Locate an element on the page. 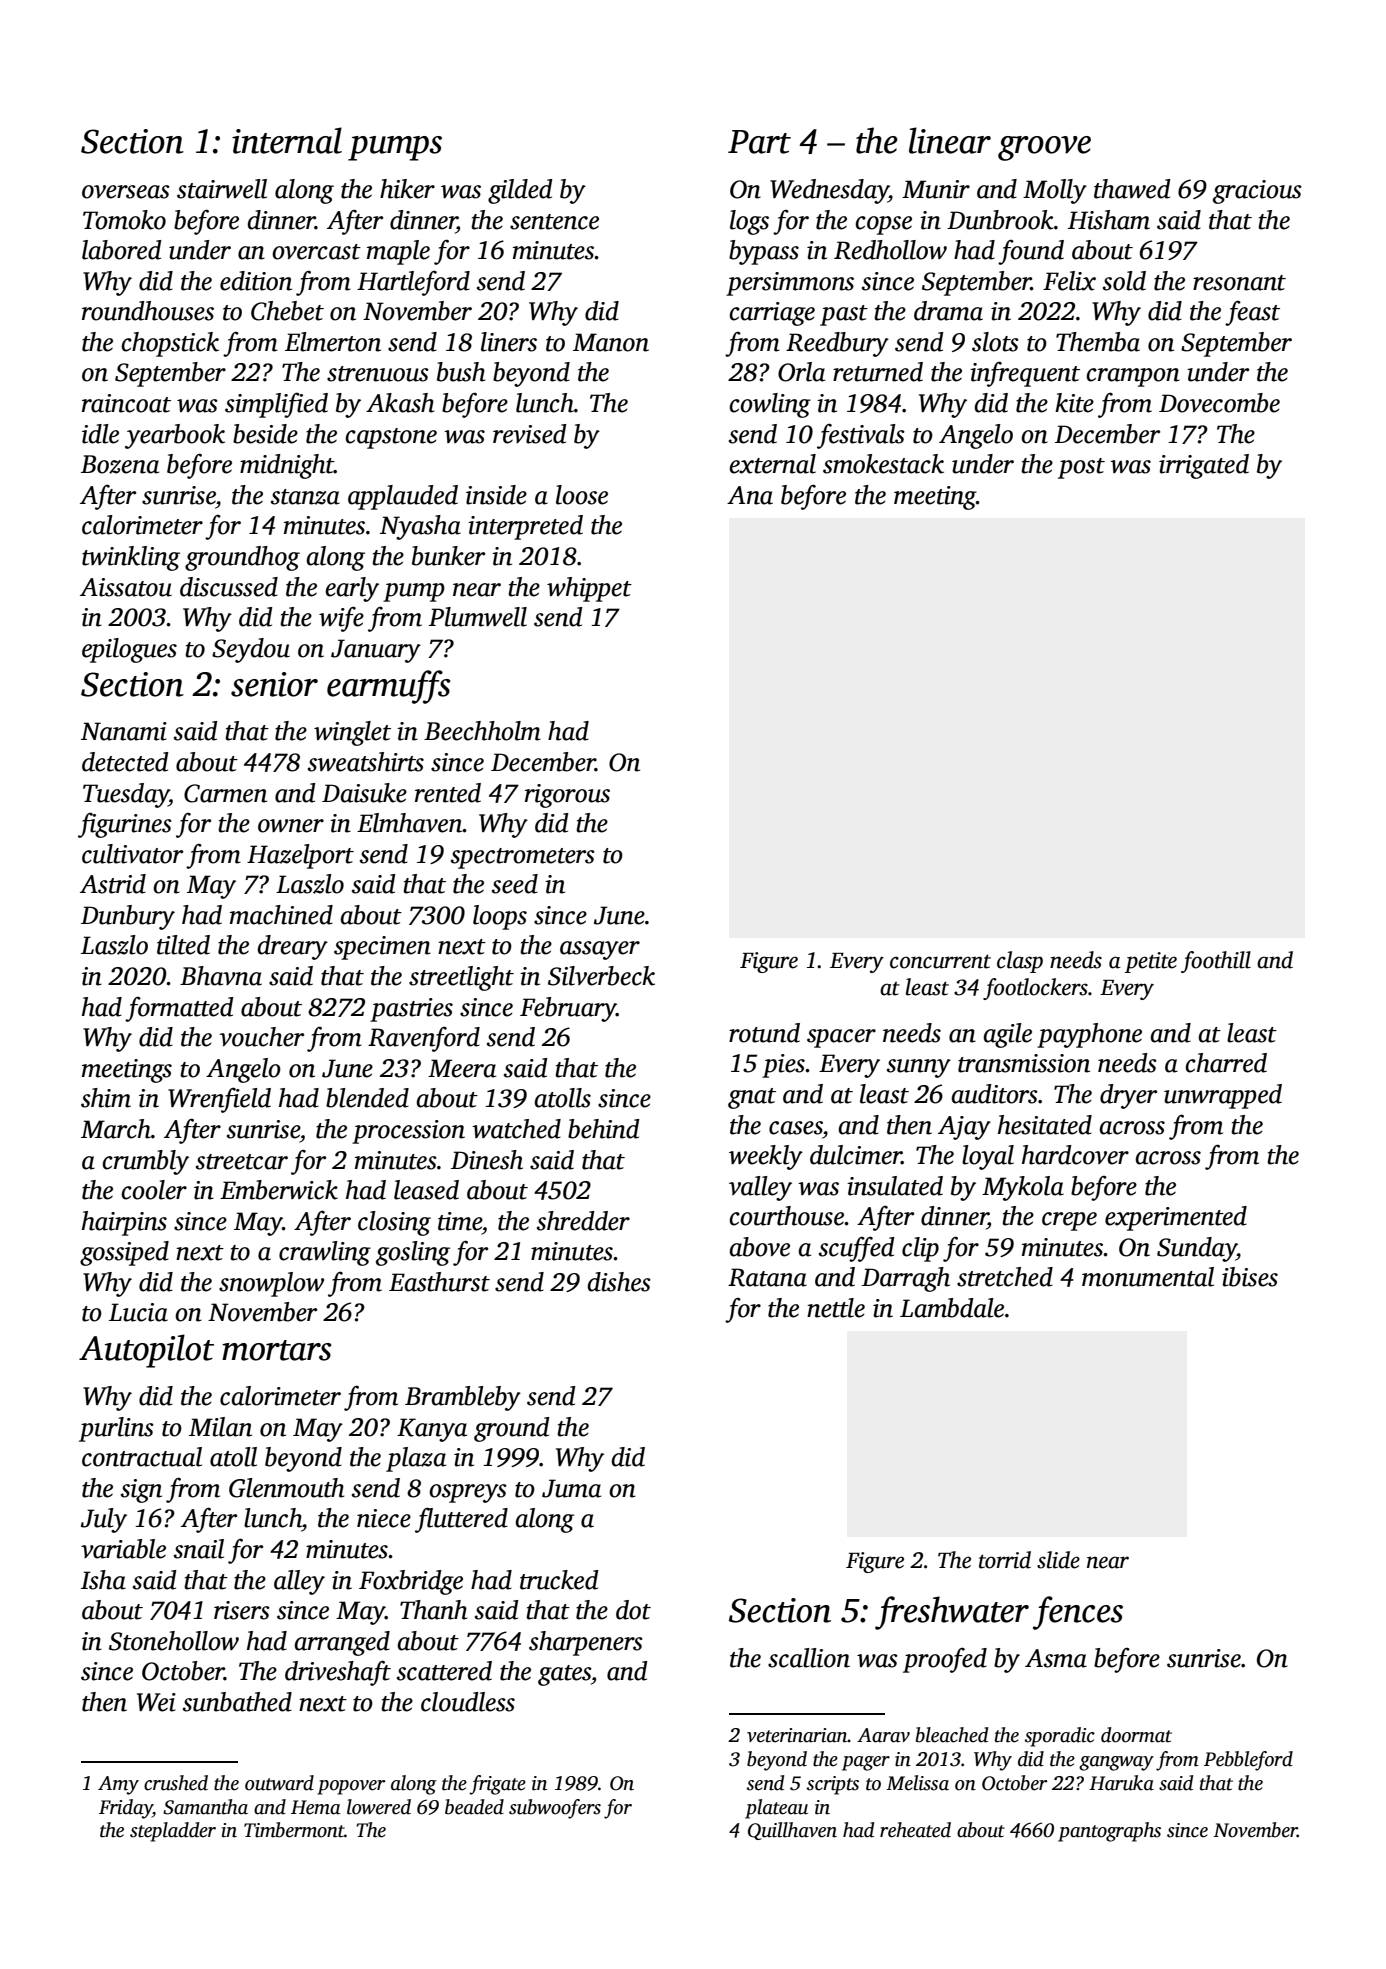  internal is located at coordinates (287, 140).
